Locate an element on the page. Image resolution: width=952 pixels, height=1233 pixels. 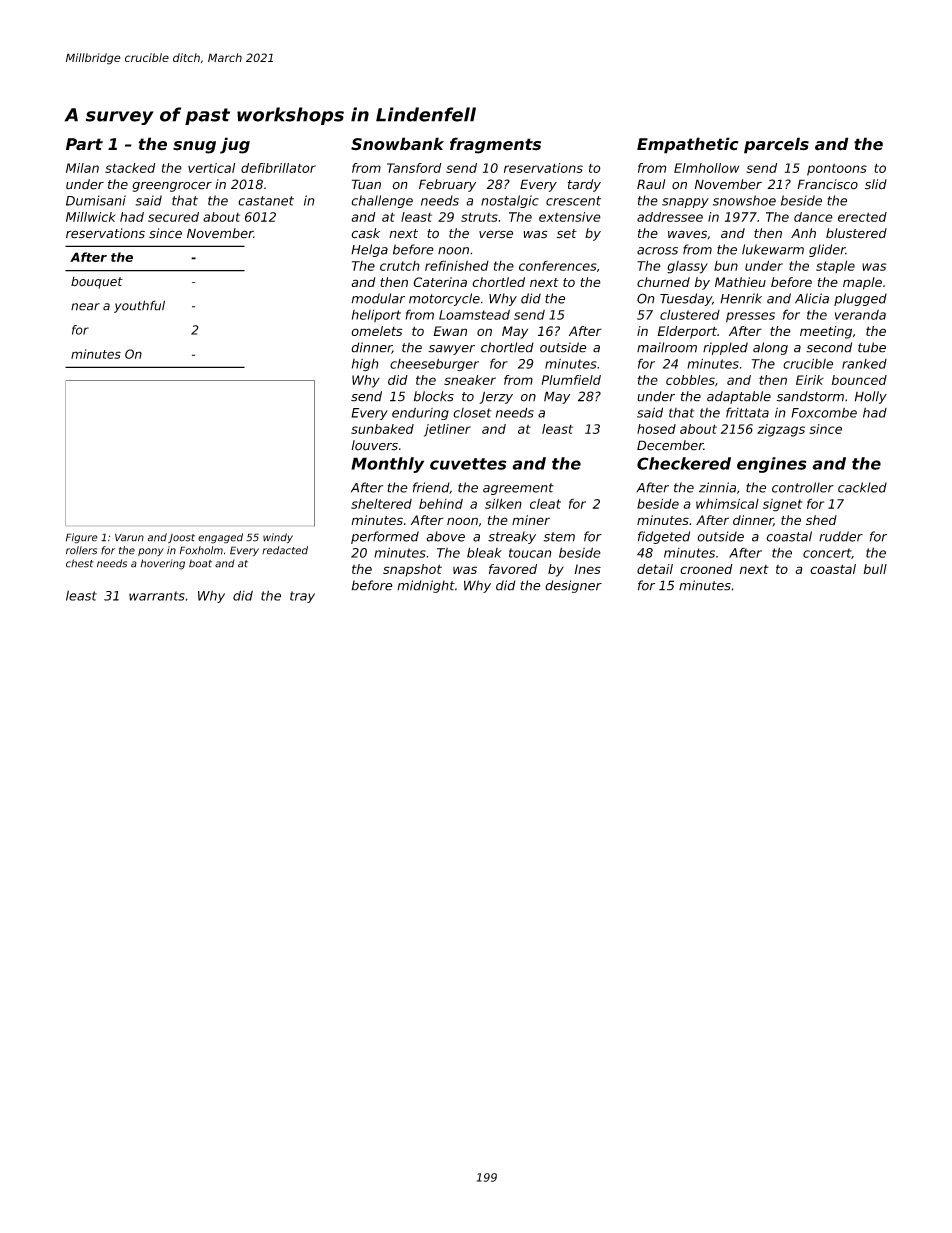
verse is located at coordinates (496, 234).
